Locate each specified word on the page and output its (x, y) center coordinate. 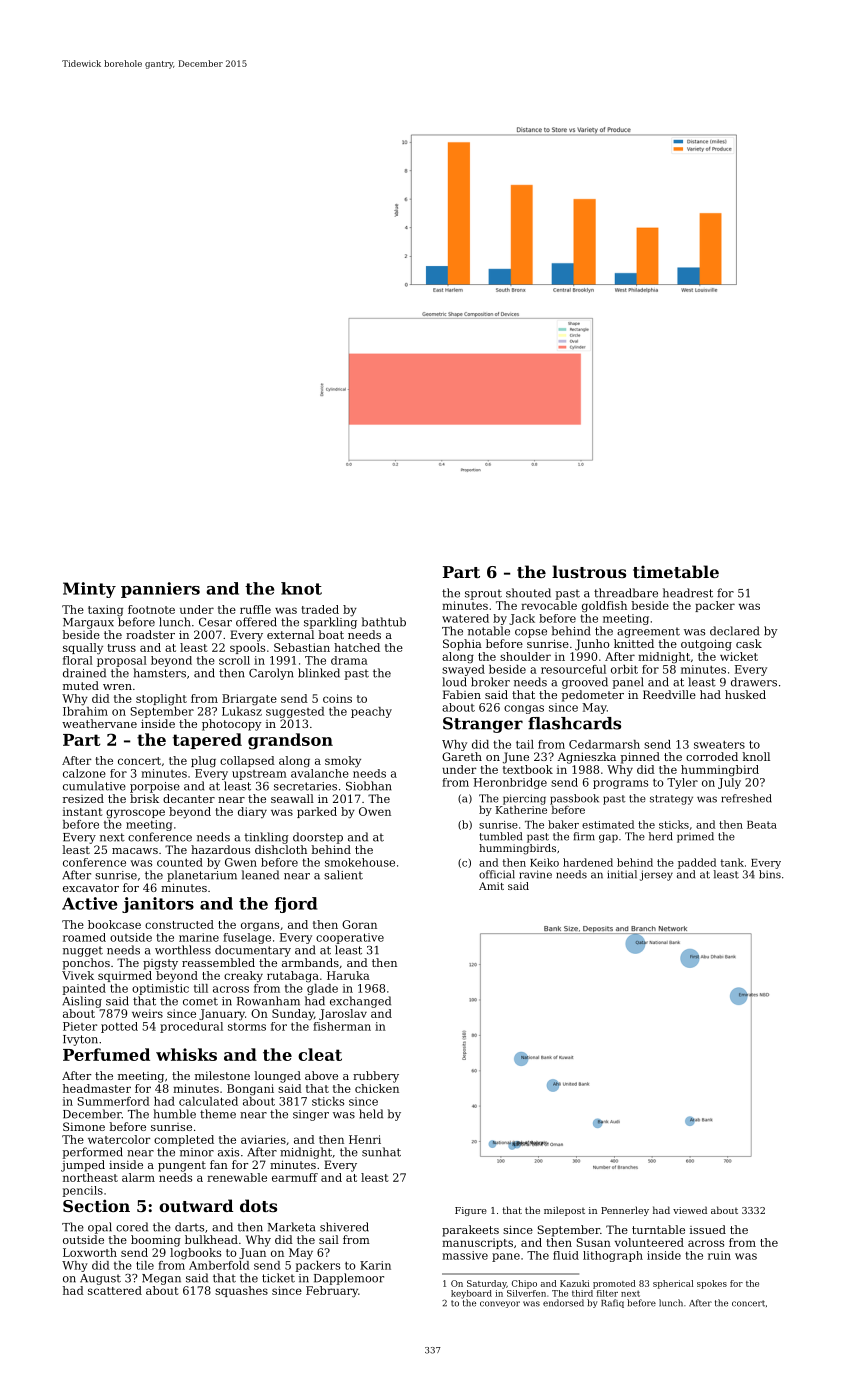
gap (608, 838)
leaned (260, 875)
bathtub (384, 622)
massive (465, 1255)
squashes (241, 1291)
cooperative (350, 938)
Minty (89, 590)
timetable (676, 571)
